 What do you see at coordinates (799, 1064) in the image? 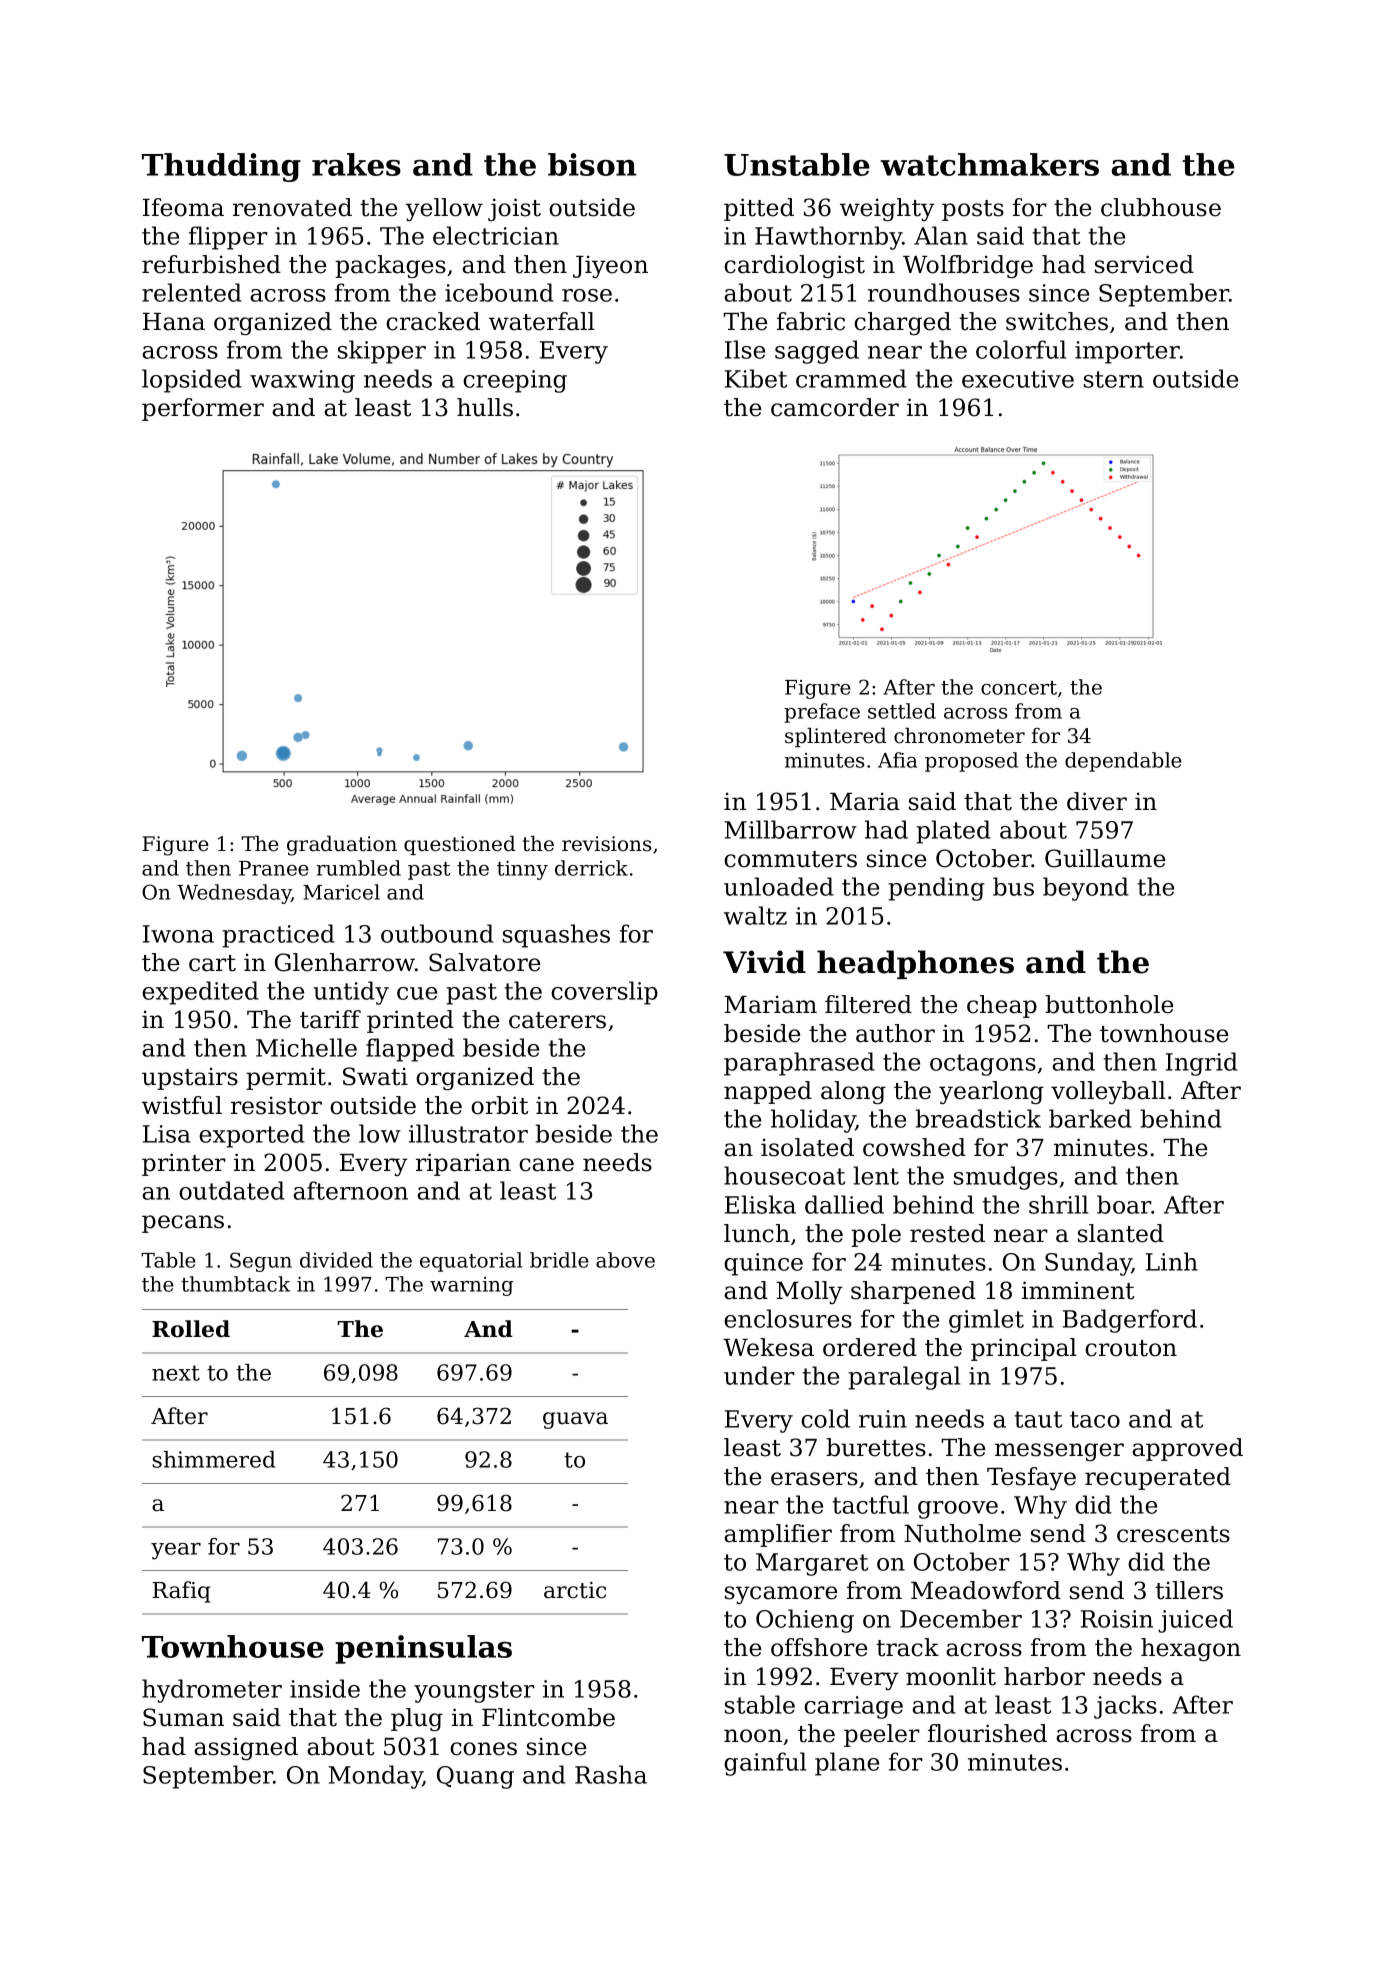
I see `paraphrased` at bounding box center [799, 1064].
